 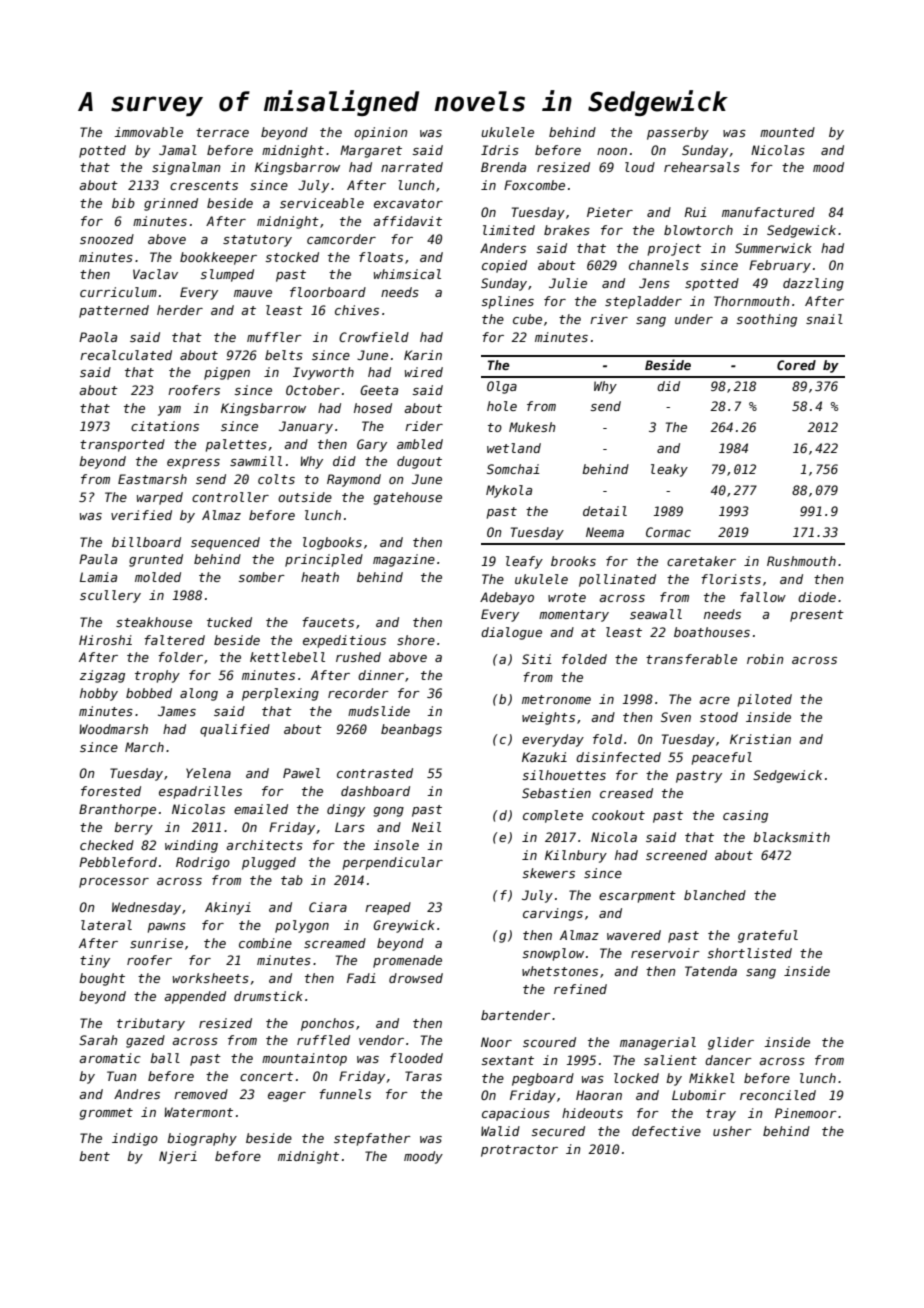 What do you see at coordinates (765, 659) in the screenshot?
I see `robin` at bounding box center [765, 659].
